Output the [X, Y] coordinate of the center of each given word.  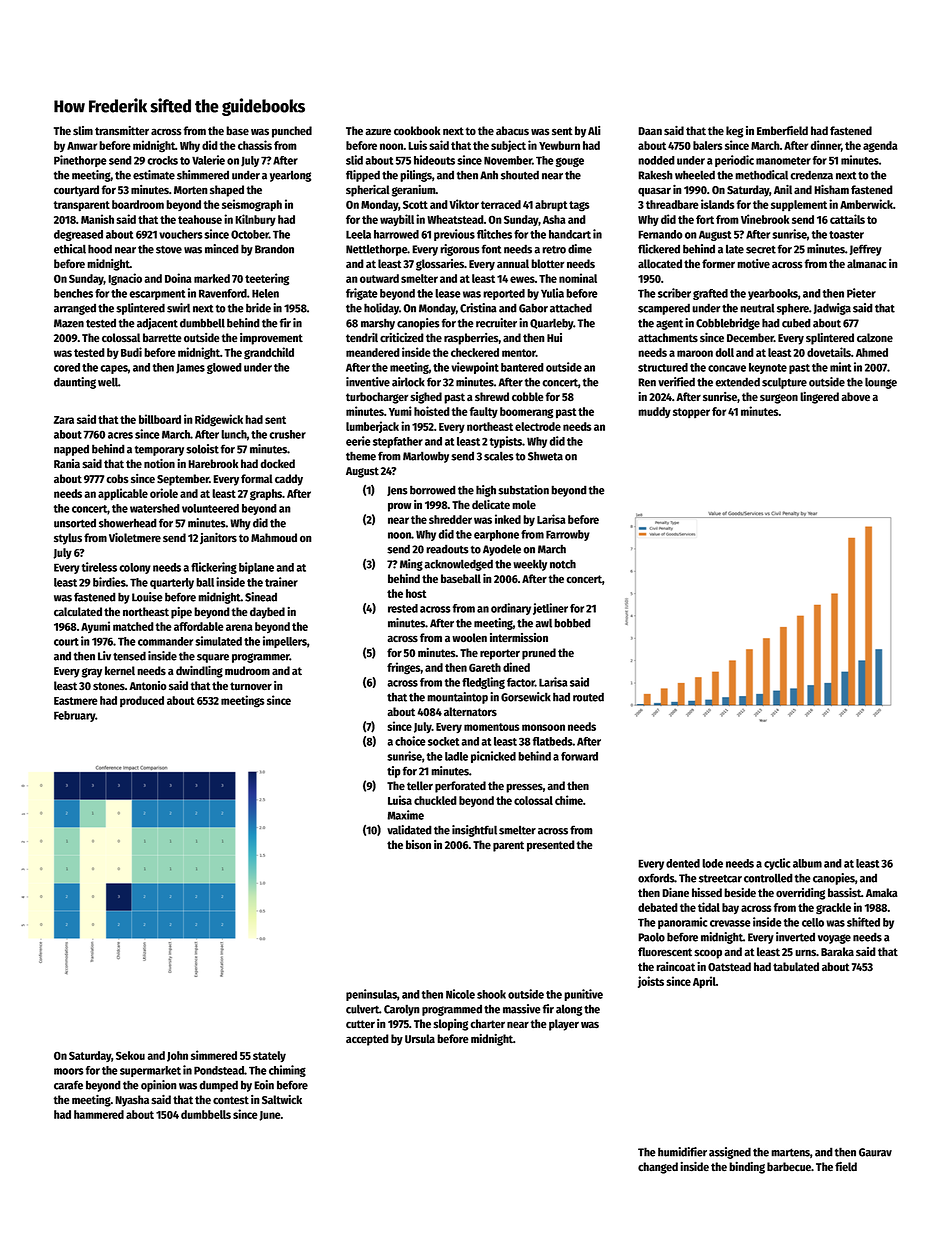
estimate [154, 175]
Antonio [148, 685]
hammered [99, 1114]
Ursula [420, 1039]
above [855, 396]
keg [734, 132]
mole [524, 504]
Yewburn [559, 145]
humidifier [682, 1152]
